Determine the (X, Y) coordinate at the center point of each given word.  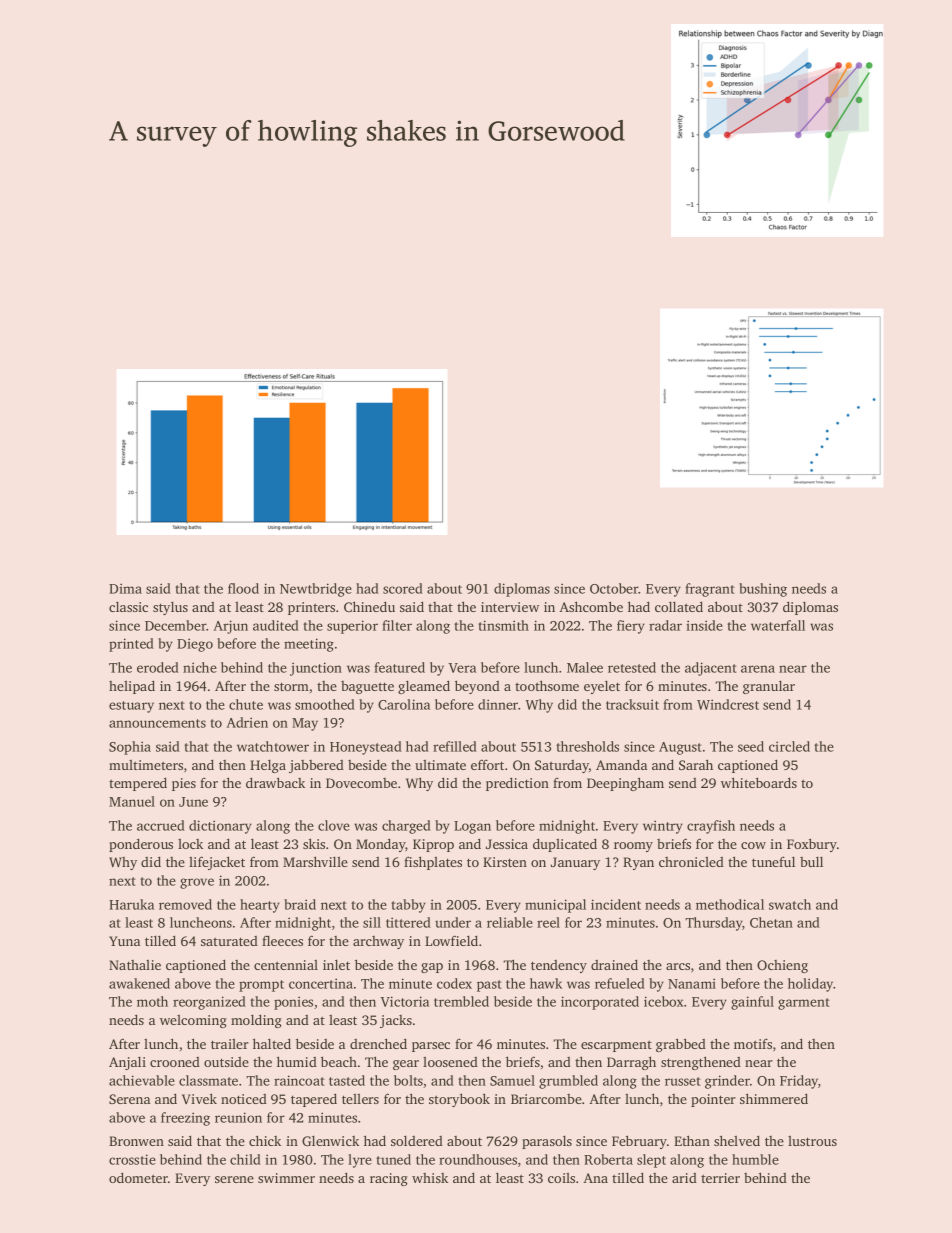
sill (372, 922)
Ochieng (782, 966)
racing (389, 1179)
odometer (138, 1177)
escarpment (616, 1046)
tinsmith (503, 625)
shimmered (774, 1098)
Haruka (131, 904)
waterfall (778, 625)
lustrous (812, 1141)
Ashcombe (591, 606)
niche (200, 667)
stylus (170, 608)
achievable (142, 1080)
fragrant (709, 590)
